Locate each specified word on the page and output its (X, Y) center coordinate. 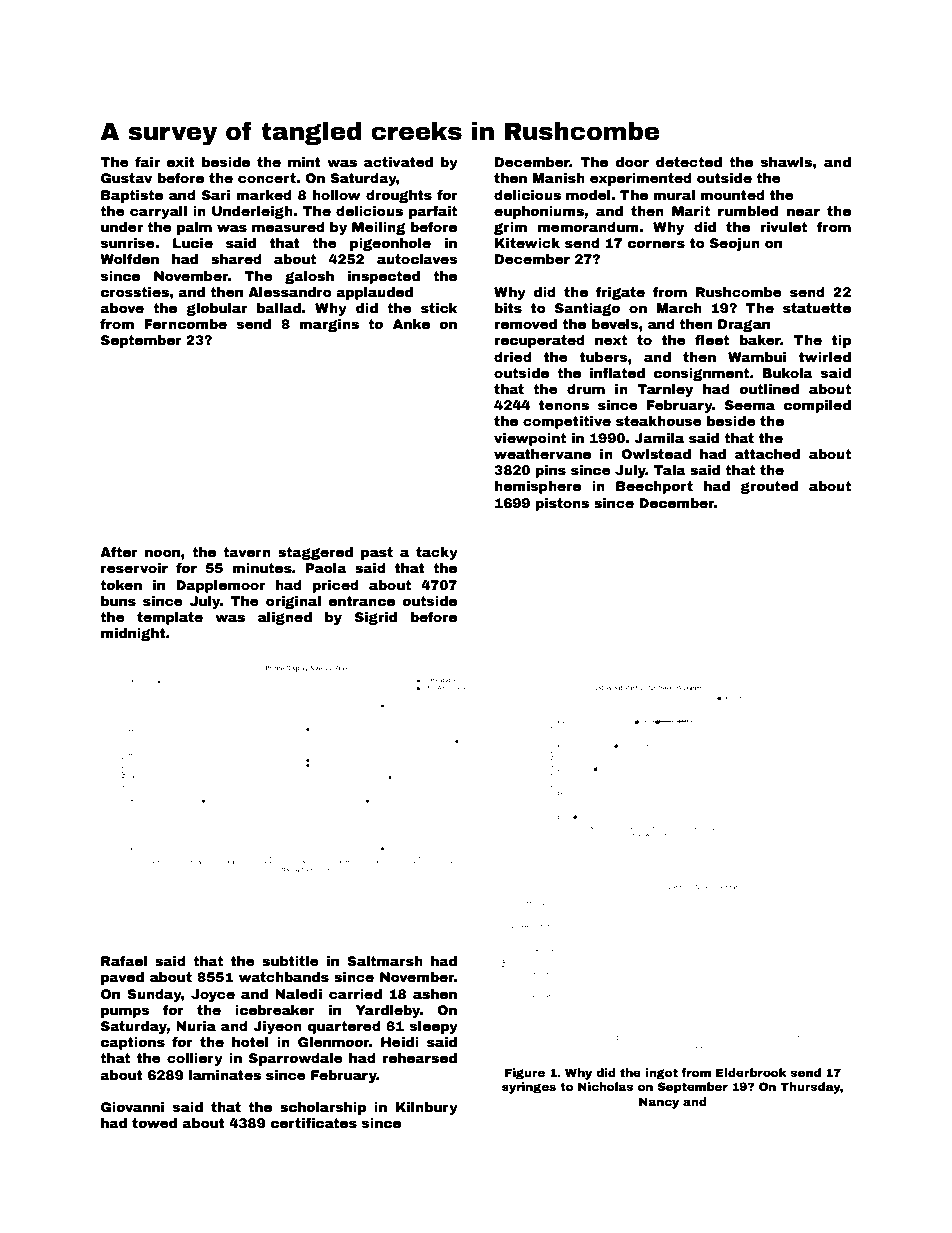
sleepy (434, 1027)
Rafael (124, 961)
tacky (437, 553)
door (632, 162)
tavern (247, 552)
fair (147, 162)
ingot (661, 1074)
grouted (769, 487)
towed (154, 1123)
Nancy (659, 1103)
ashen (435, 994)
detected (689, 162)
